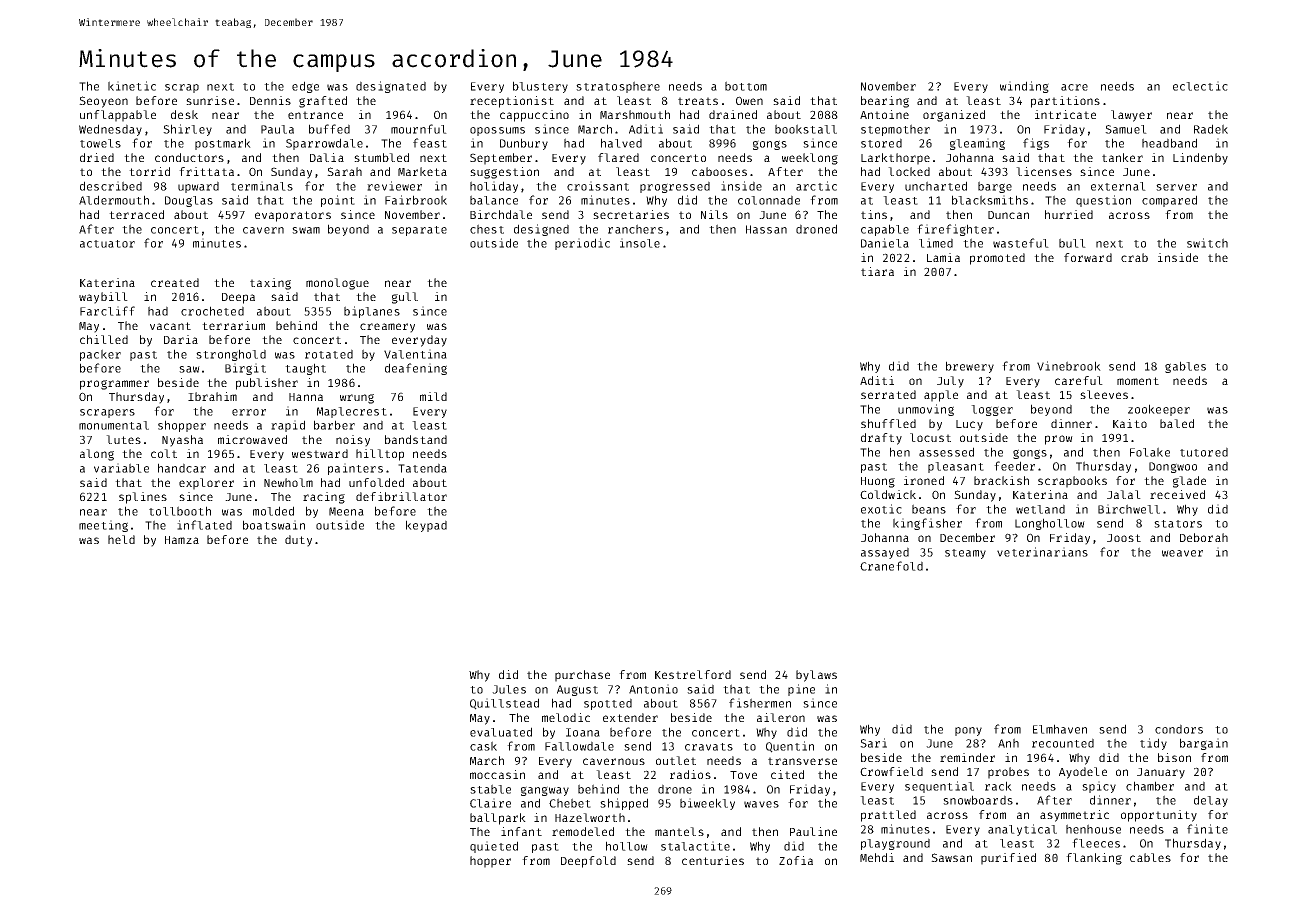  Describe the element at coordinates (1126, 129) in the page. I see `Samuel` at that location.
